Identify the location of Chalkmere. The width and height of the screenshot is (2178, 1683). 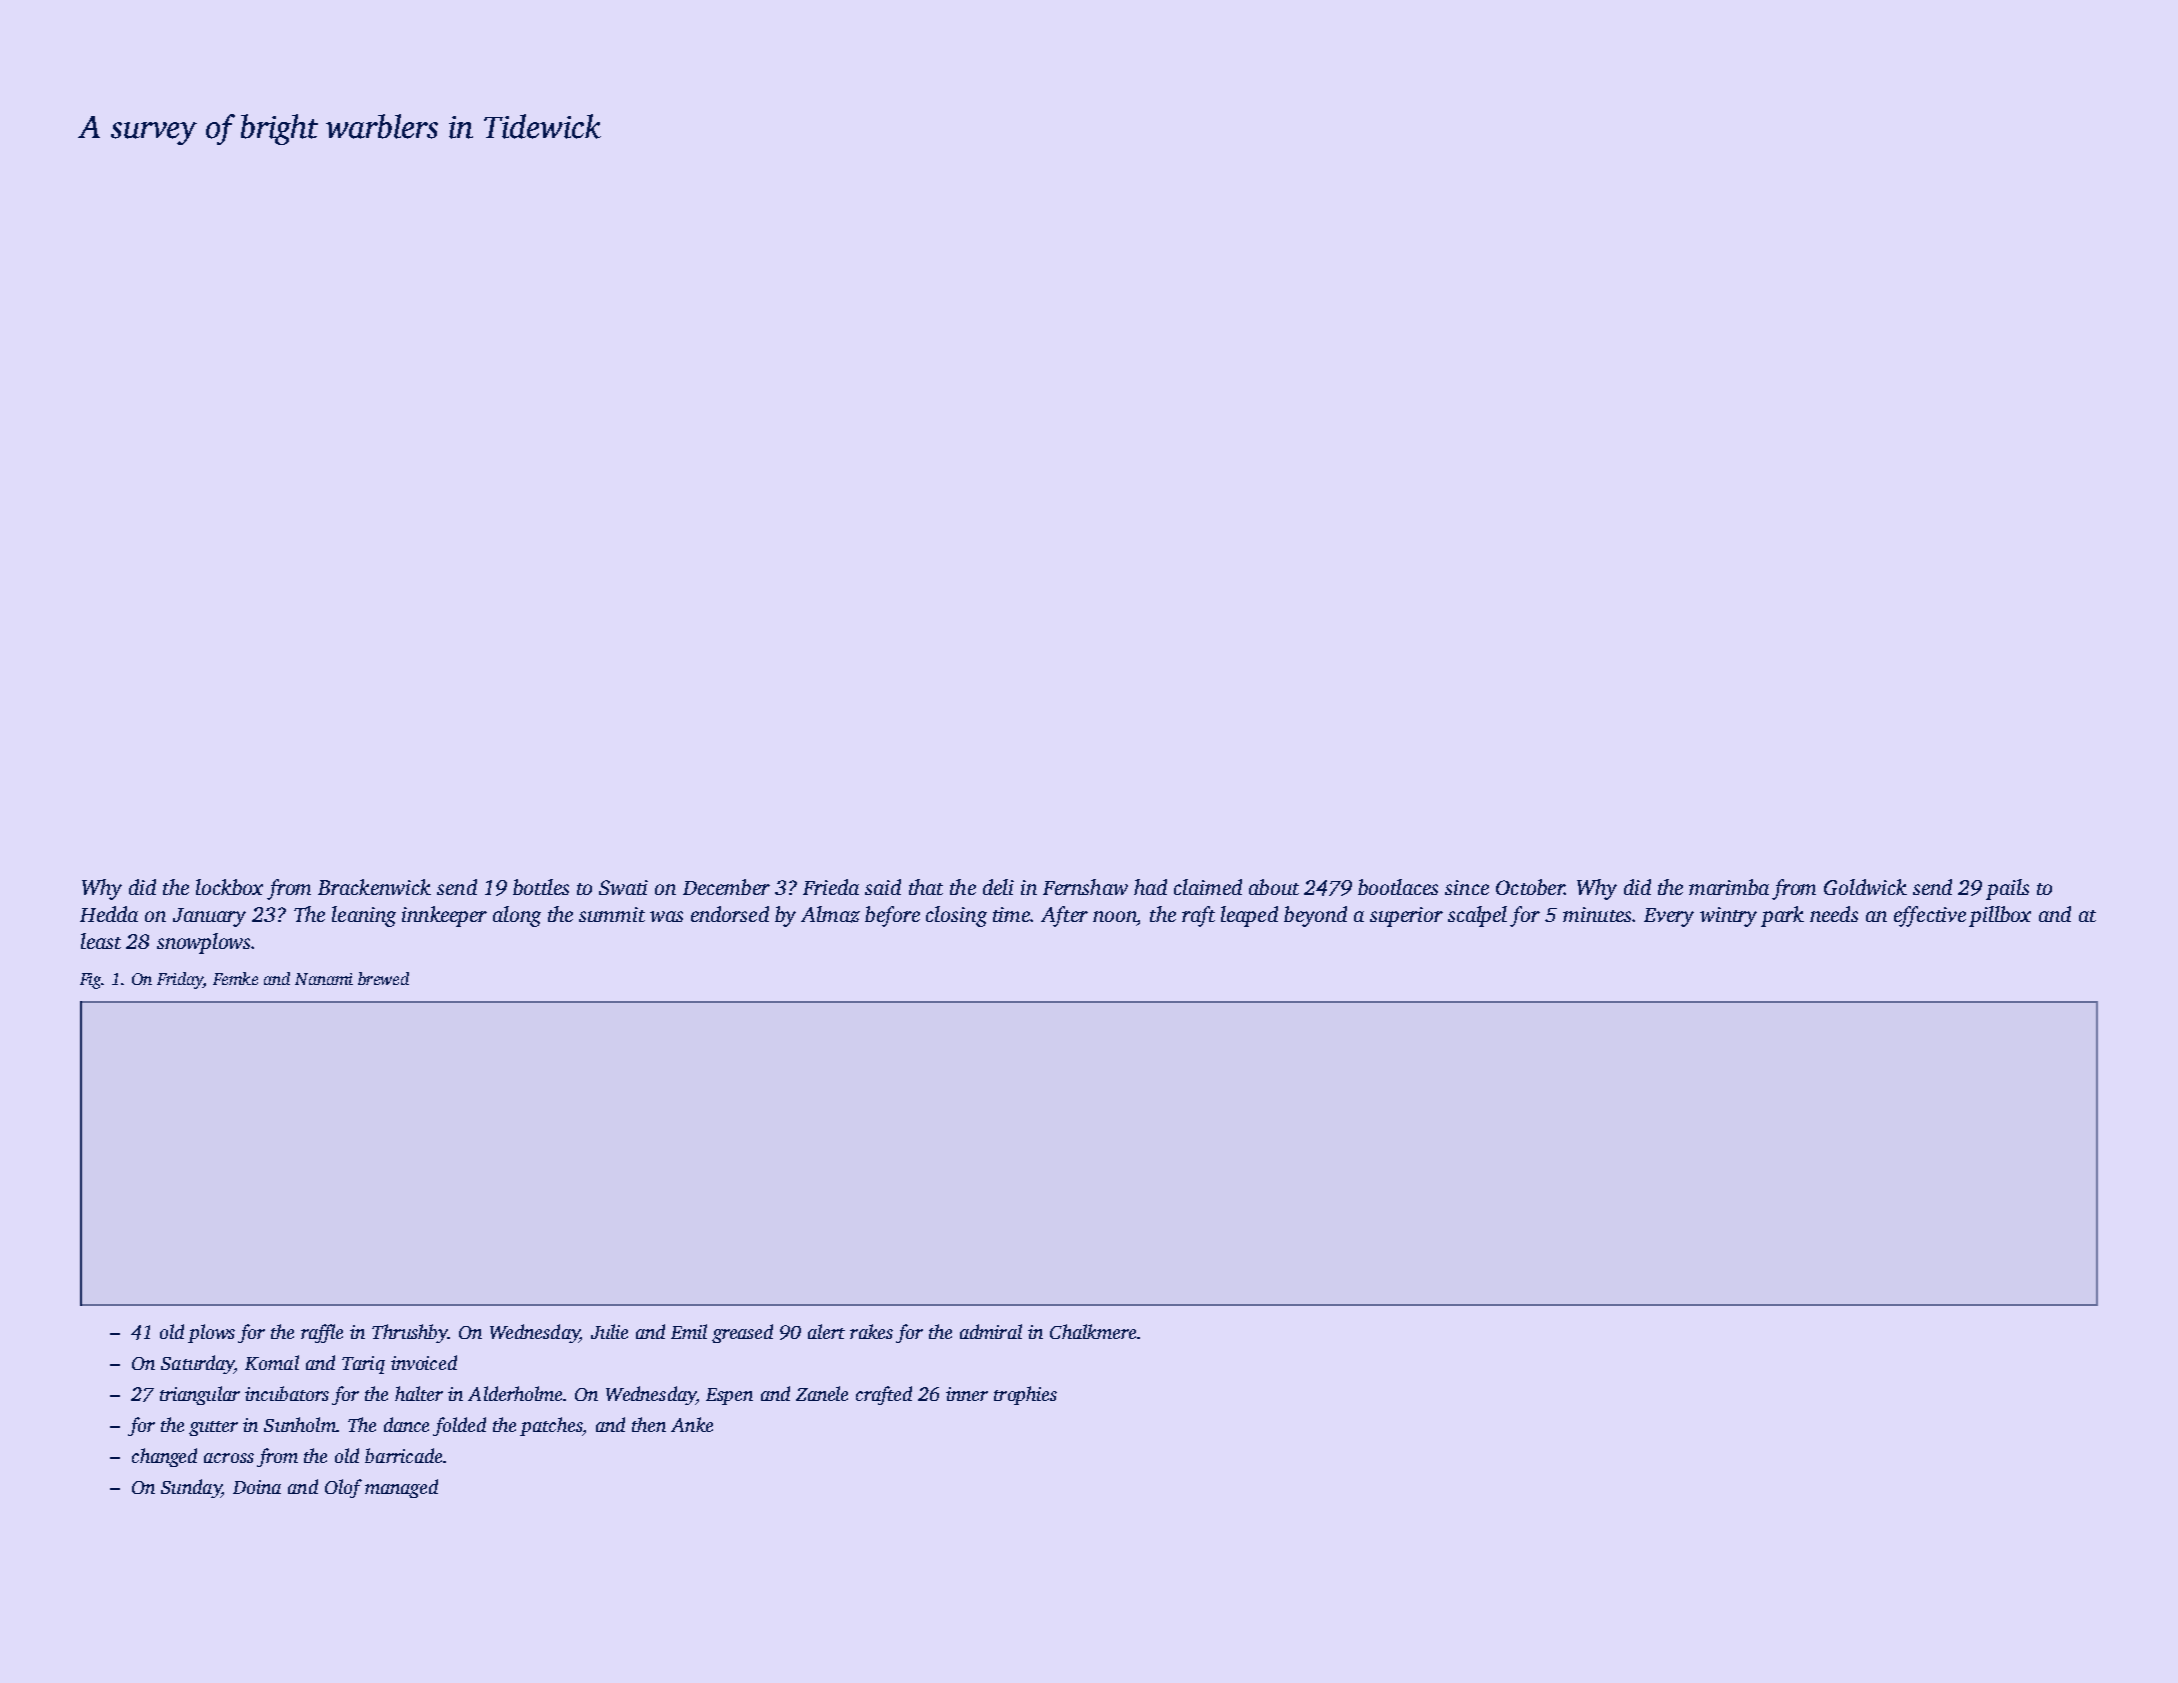
(1093, 1331).
